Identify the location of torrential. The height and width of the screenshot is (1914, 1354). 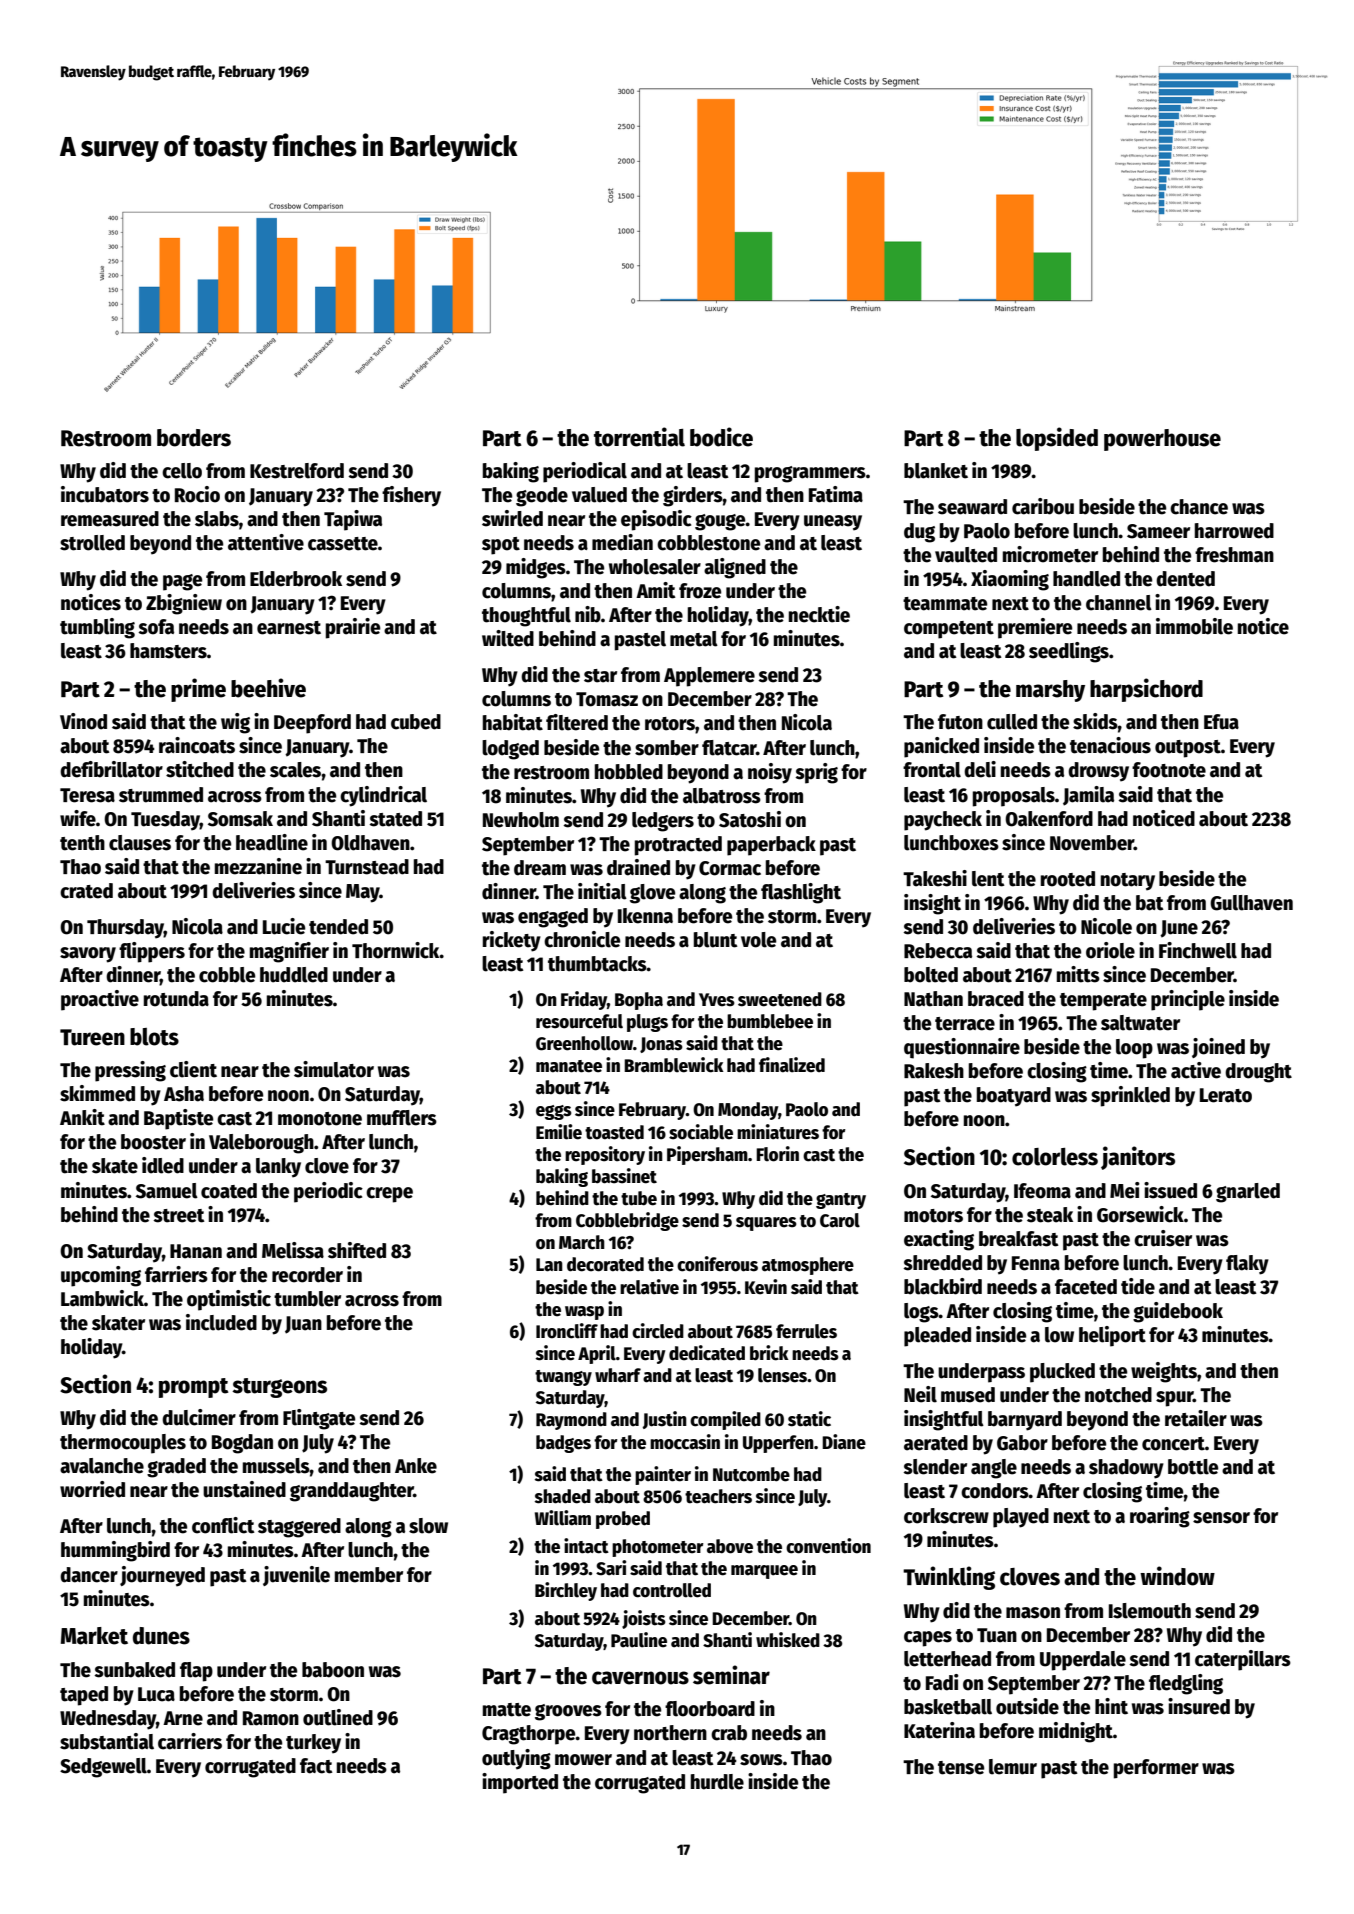
(639, 437).
